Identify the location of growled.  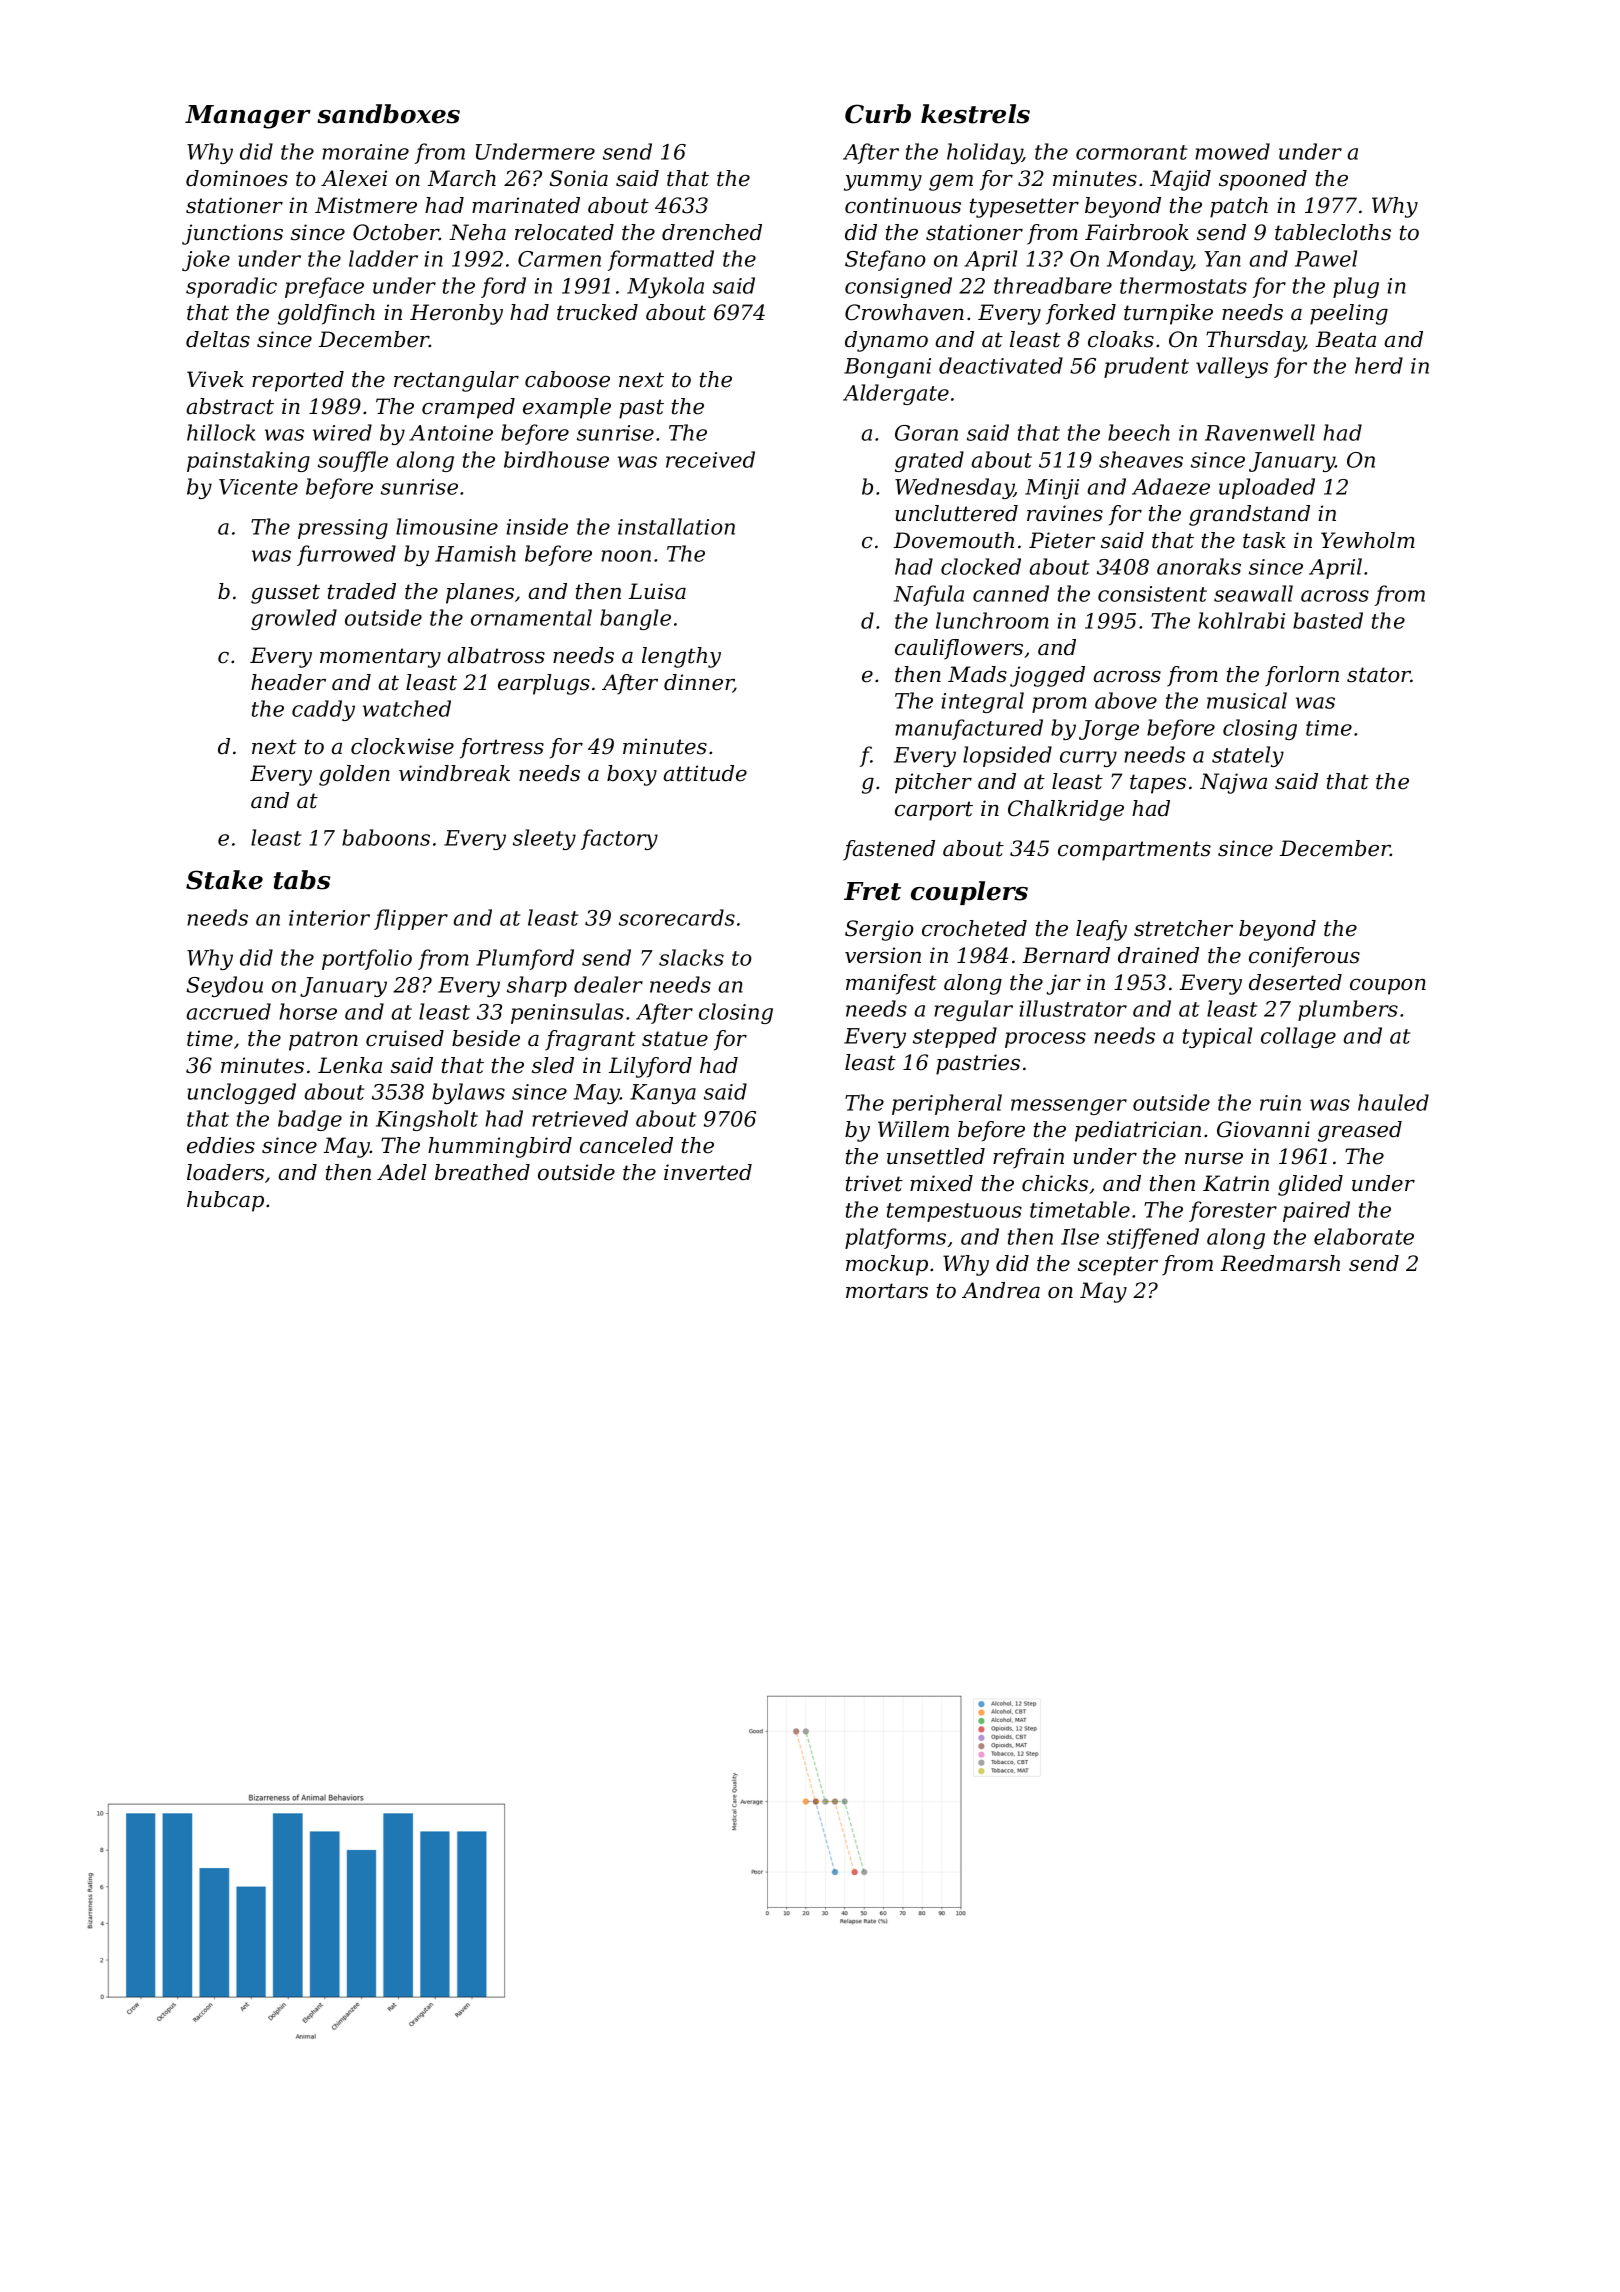
(294, 619).
